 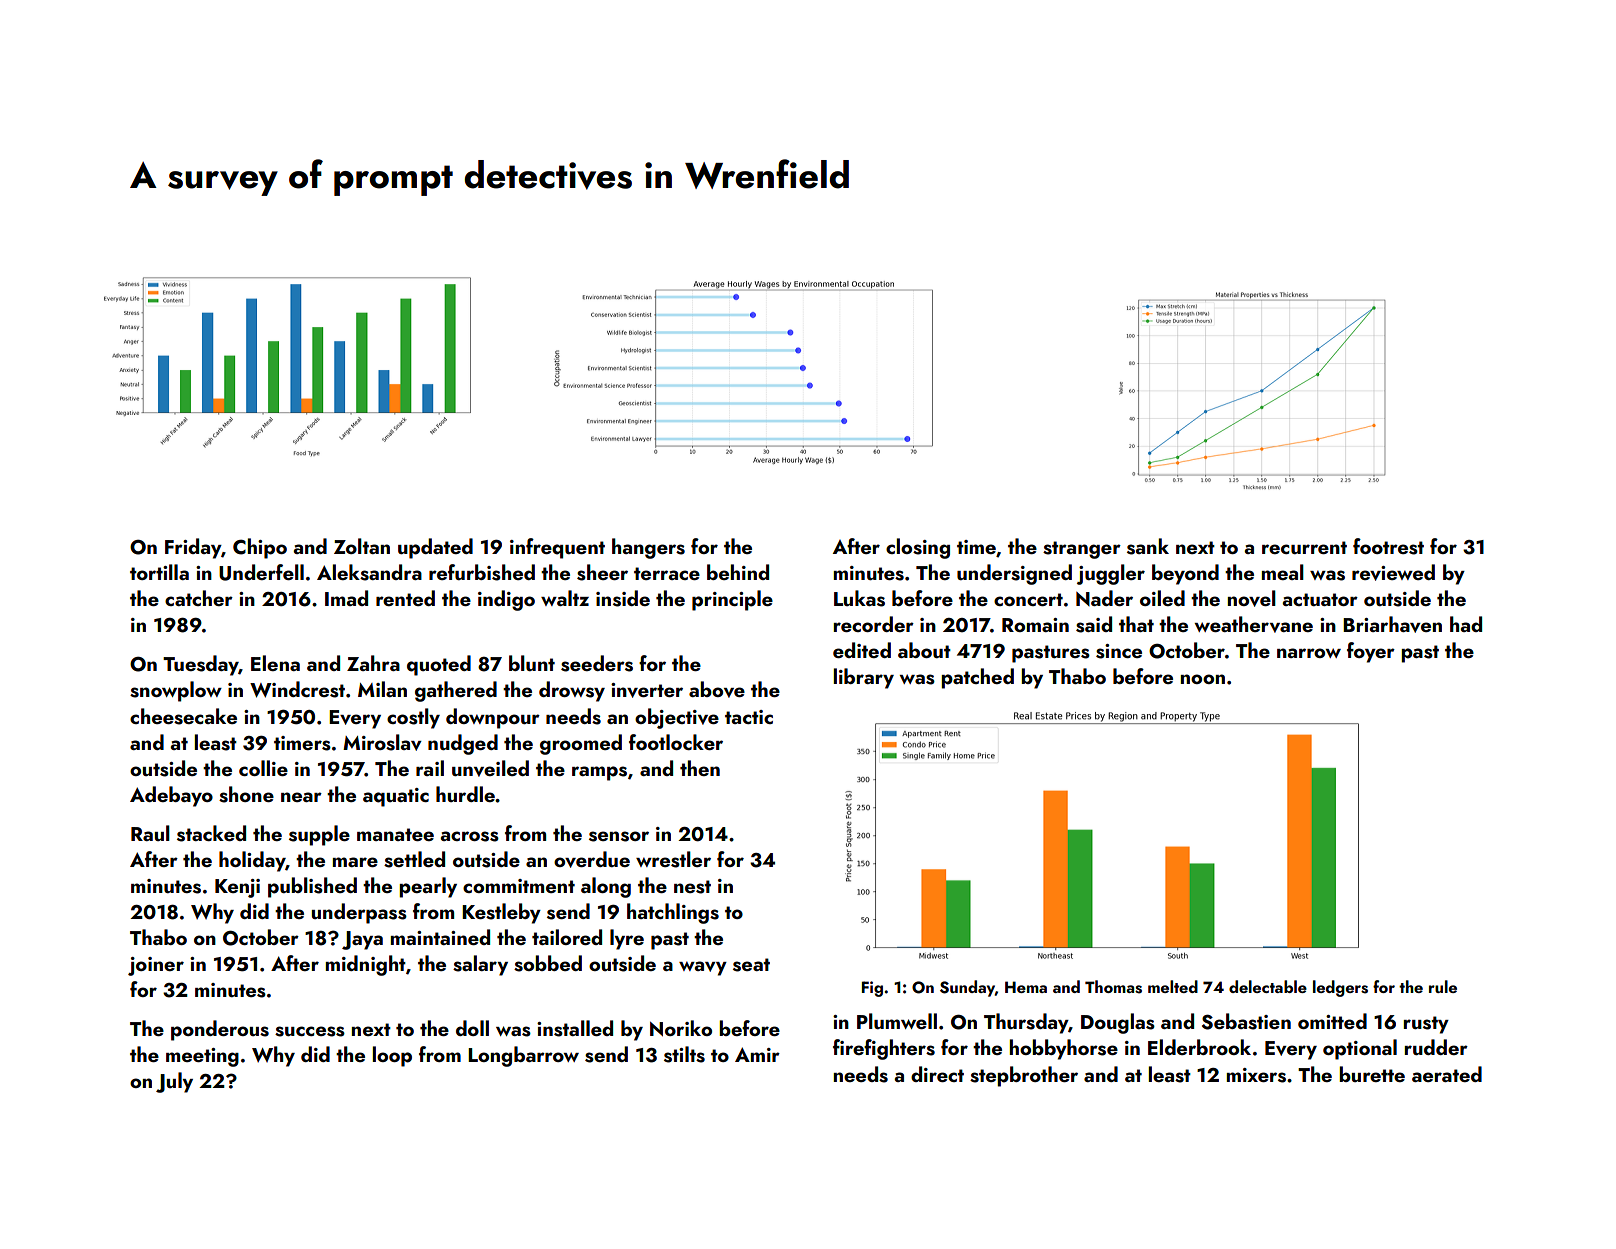 I want to click on terrace, so click(x=667, y=573).
